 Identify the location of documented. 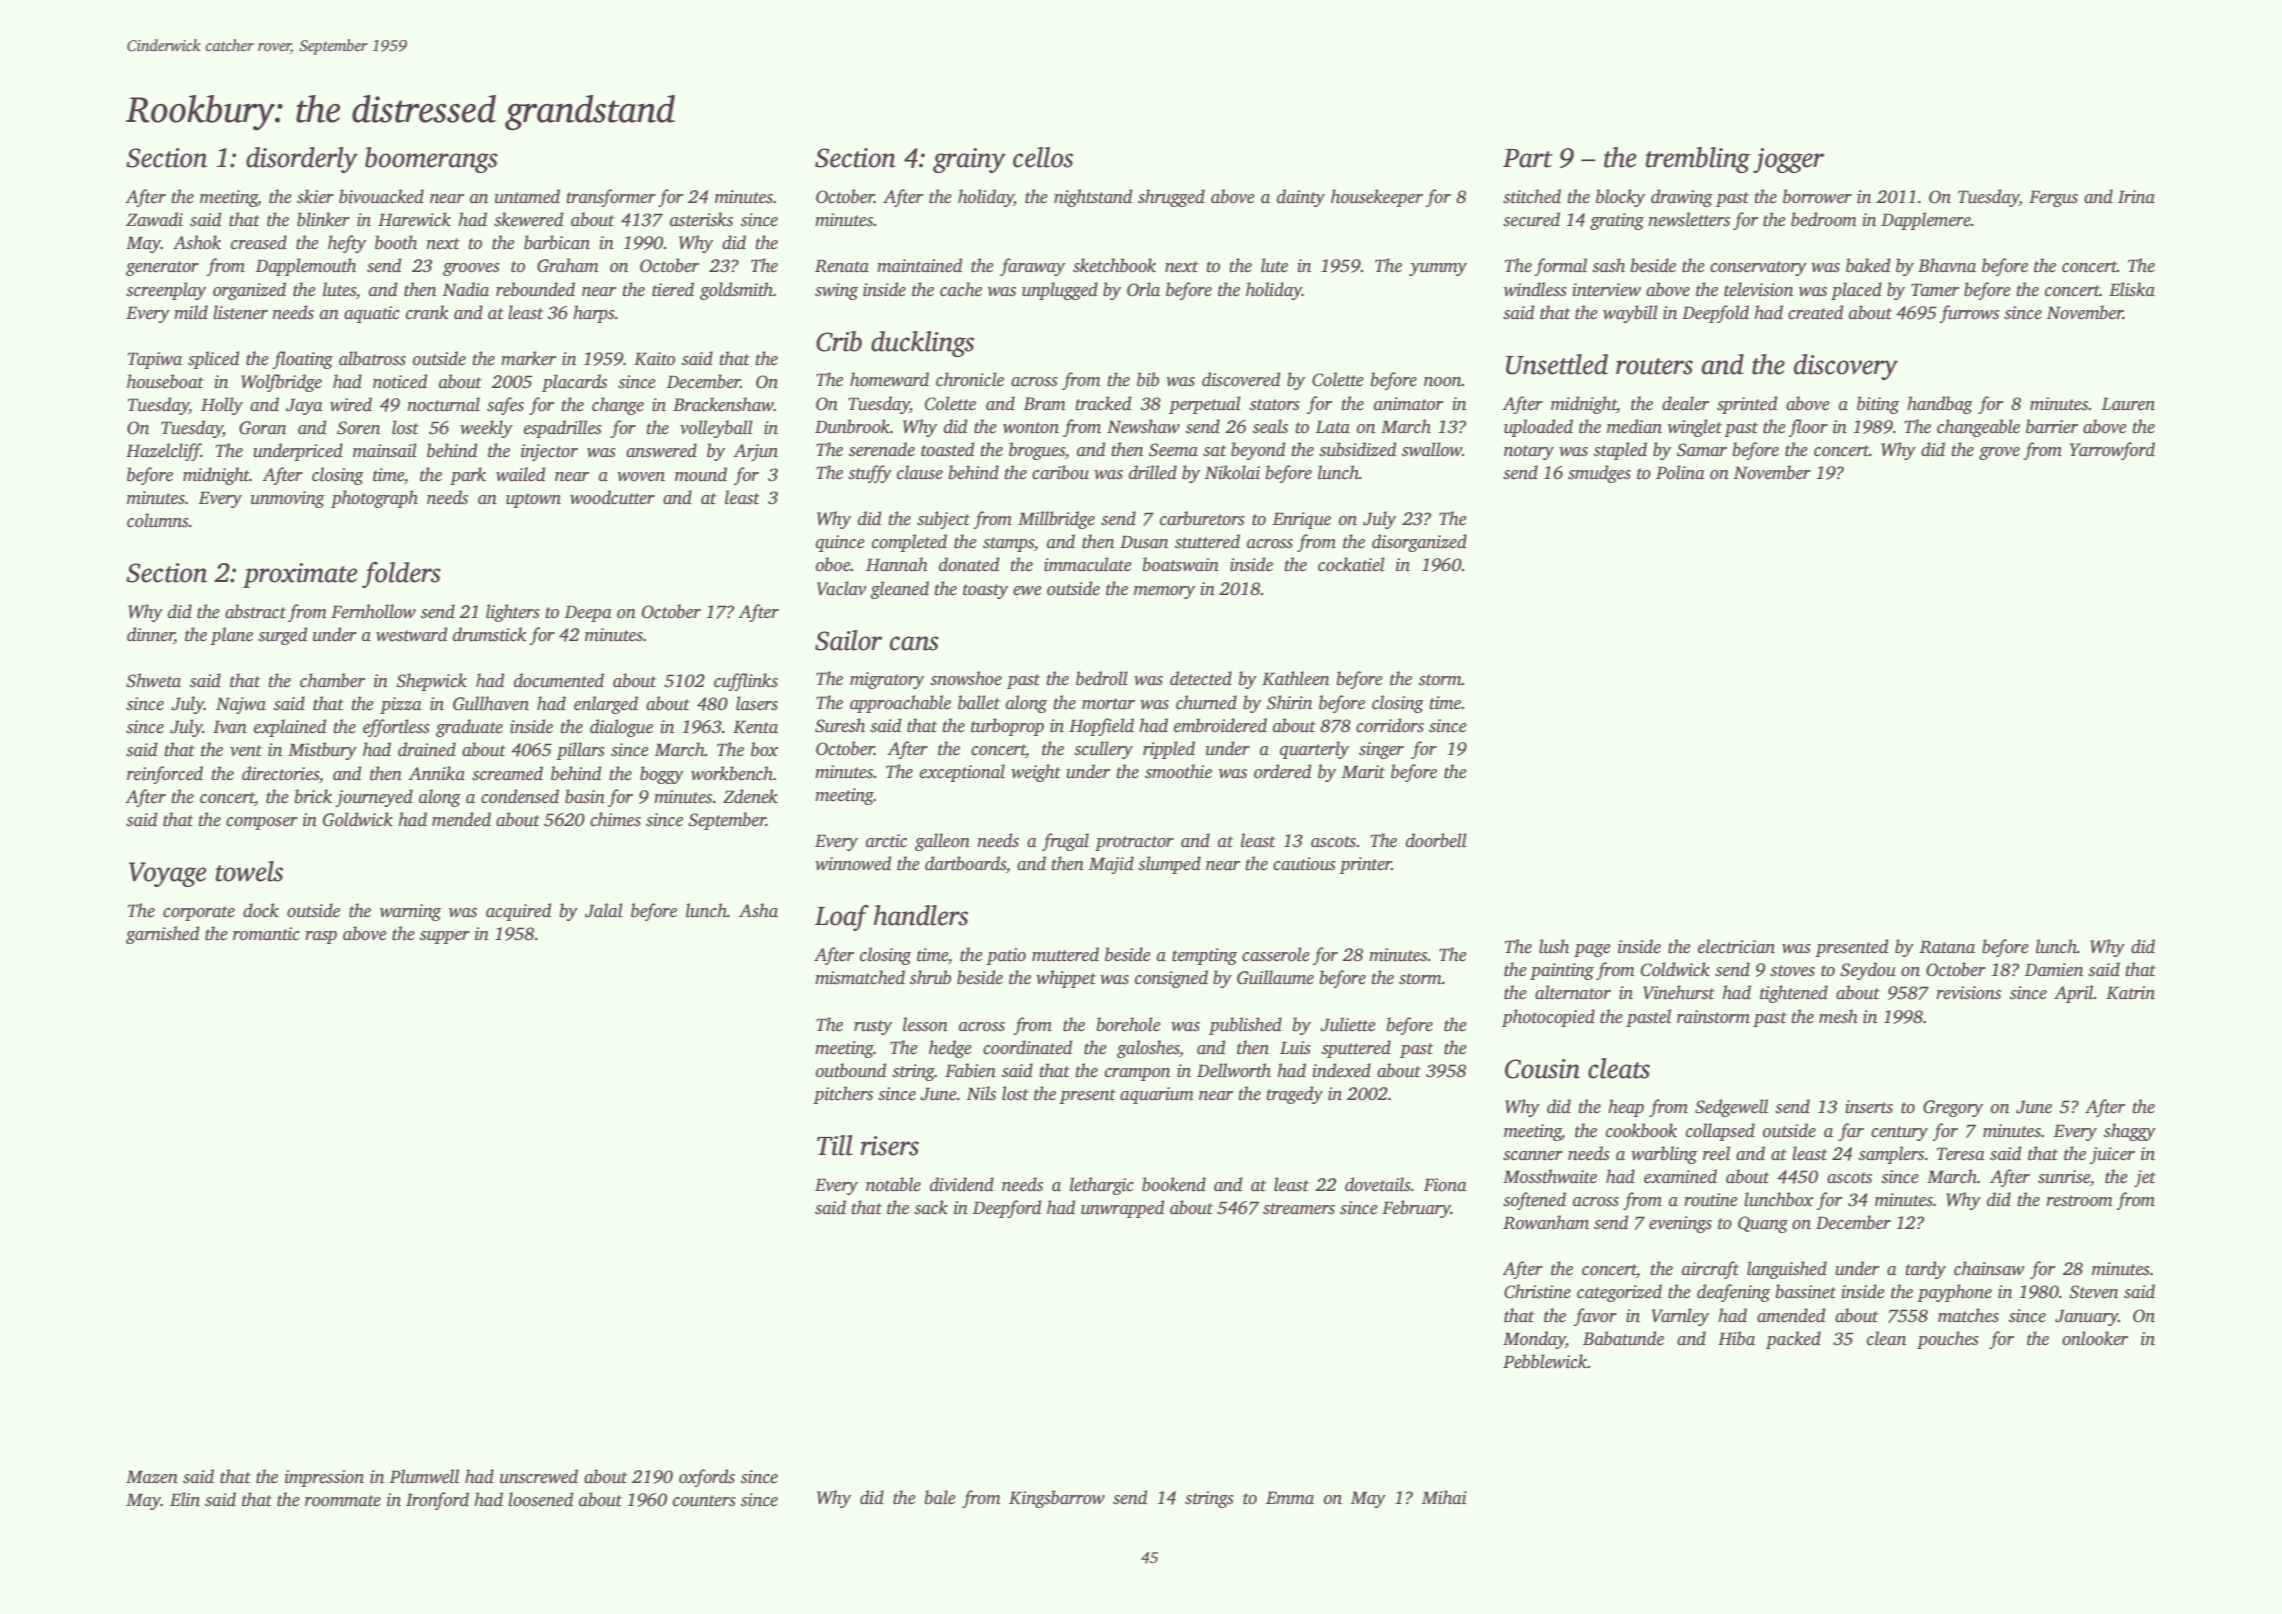
(559, 680).
